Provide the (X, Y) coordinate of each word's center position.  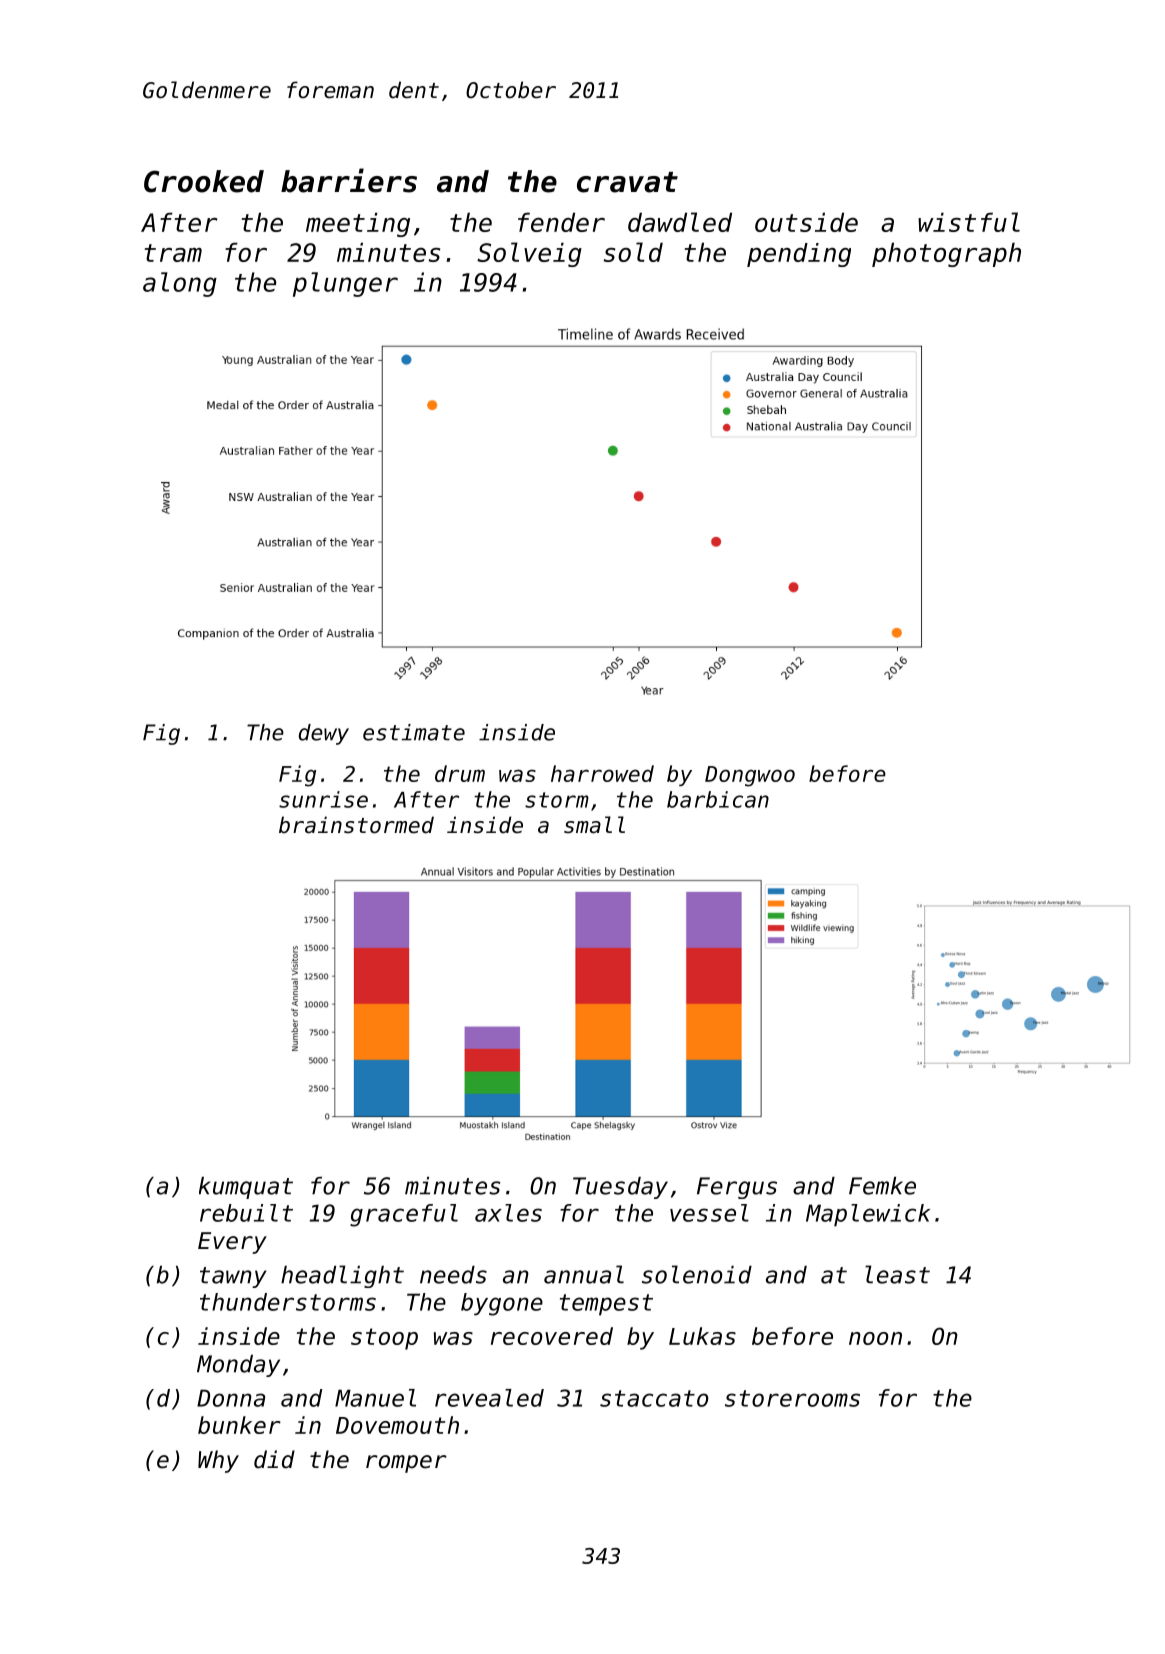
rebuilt (246, 1213)
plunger (345, 284)
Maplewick (868, 1215)
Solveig (529, 254)
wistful (969, 222)
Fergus (737, 1188)
